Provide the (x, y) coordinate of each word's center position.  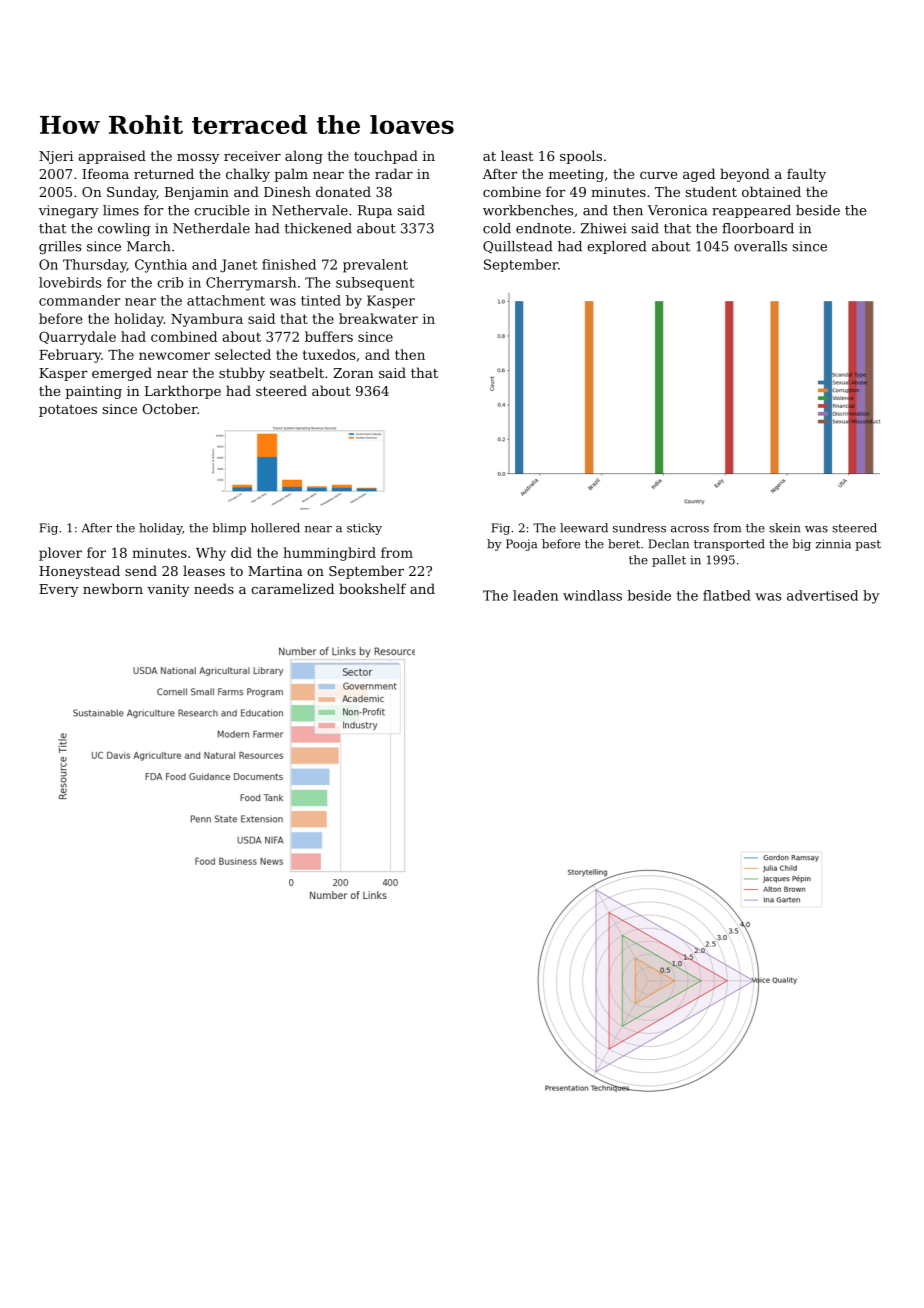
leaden (535, 595)
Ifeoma (105, 173)
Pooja (521, 545)
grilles (60, 247)
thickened (318, 228)
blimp (229, 529)
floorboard (758, 228)
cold (497, 228)
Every (58, 590)
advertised (822, 595)
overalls (760, 246)
